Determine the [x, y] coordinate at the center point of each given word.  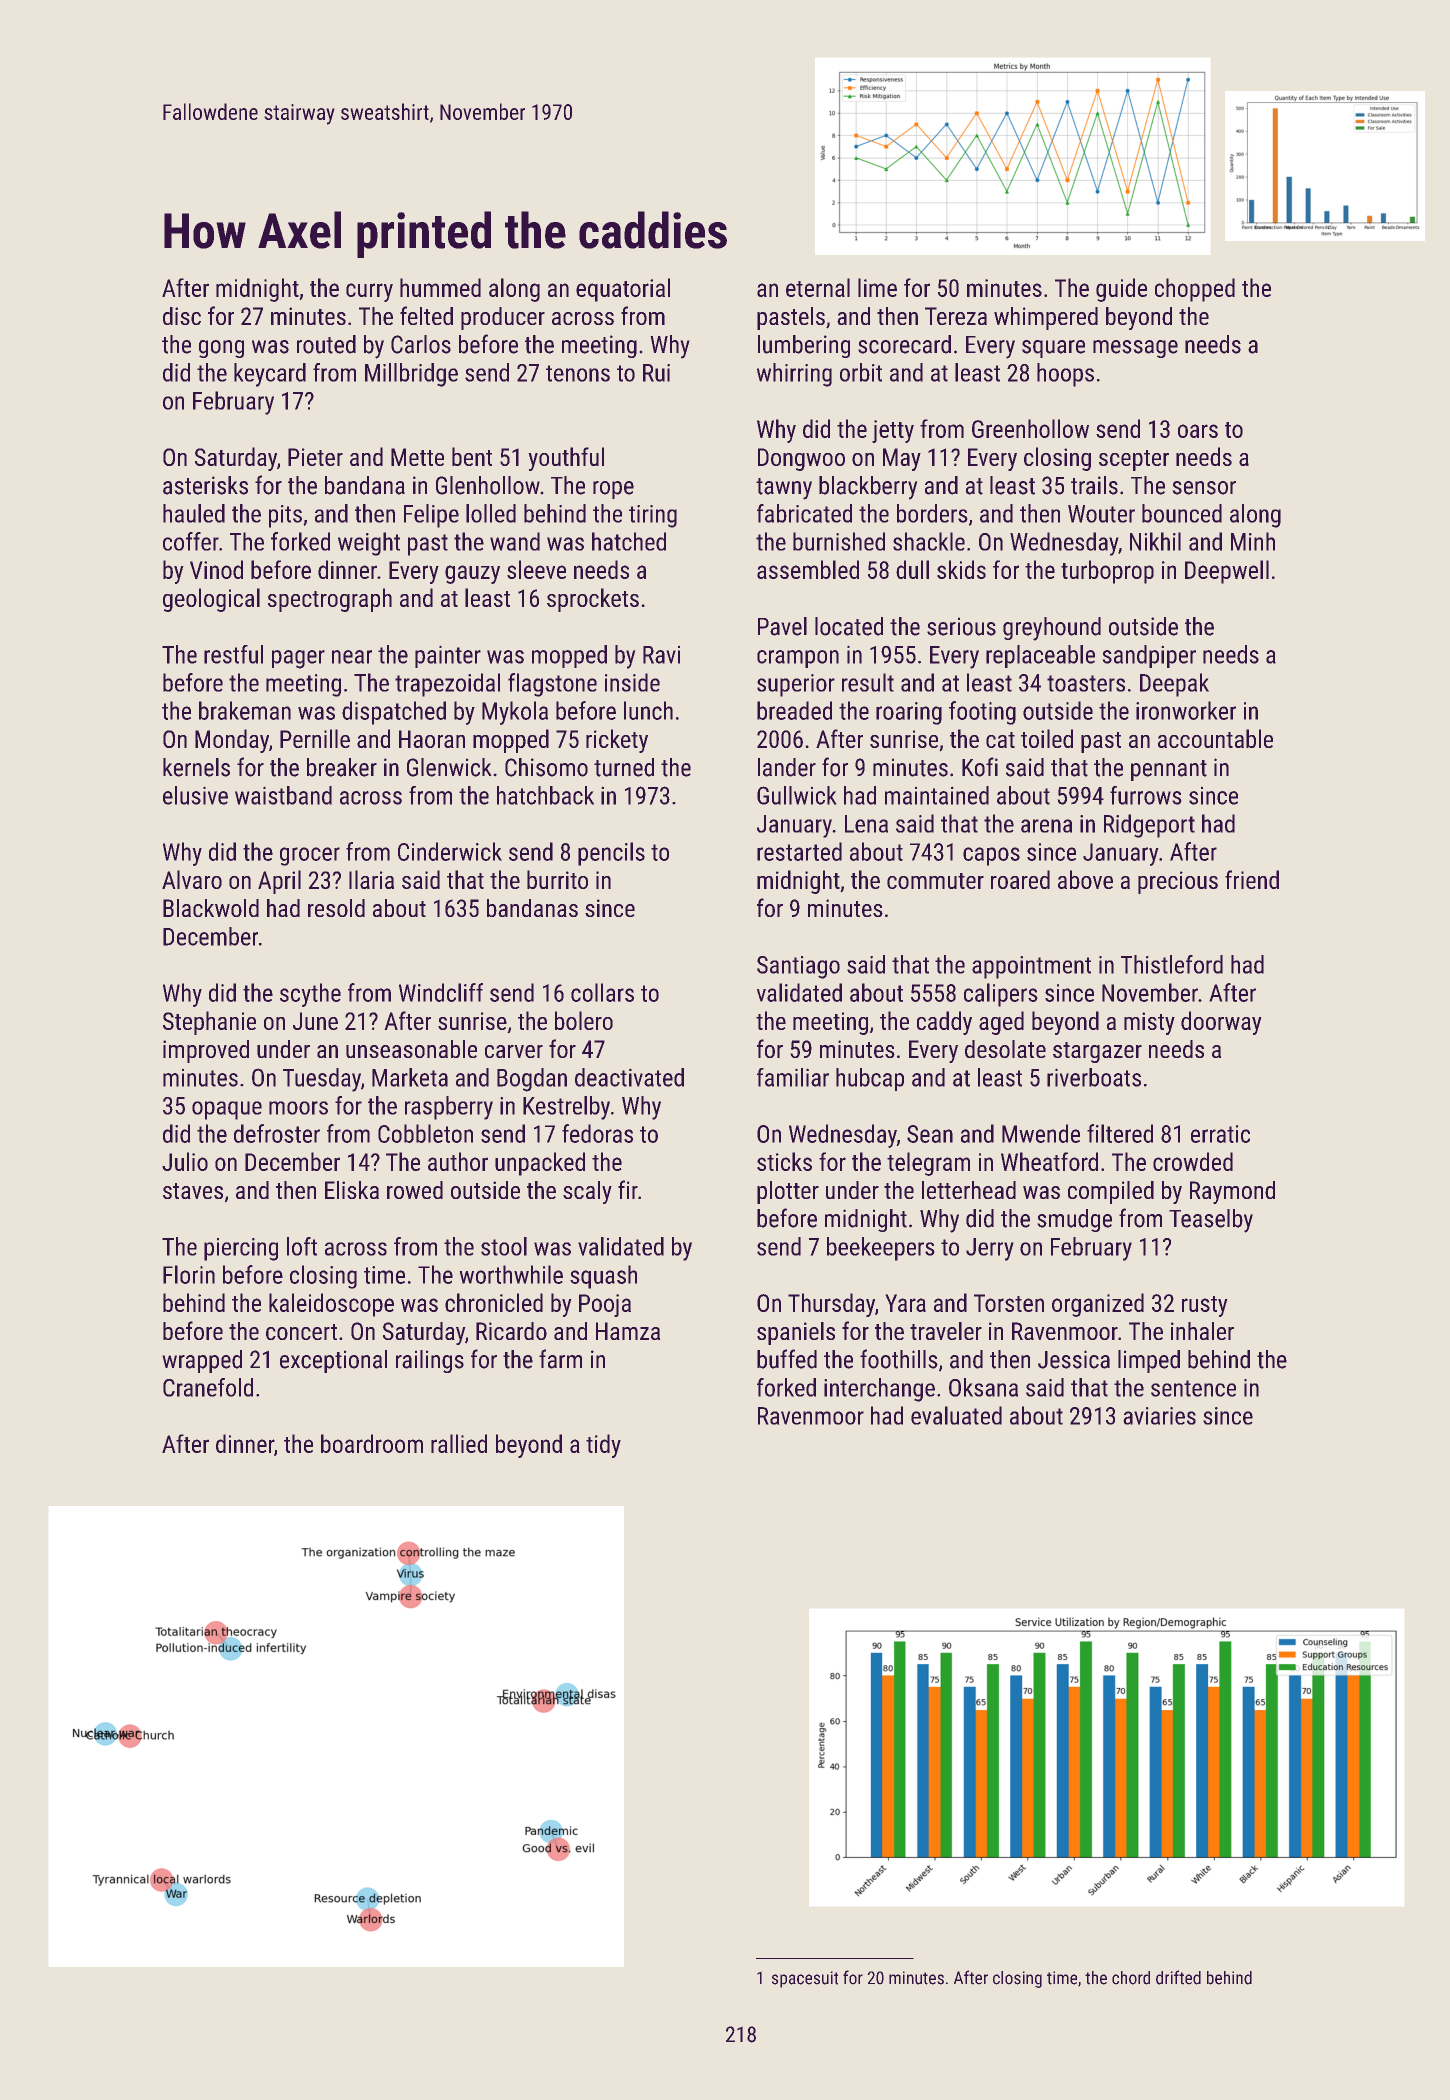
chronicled [494, 1302]
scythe [310, 995]
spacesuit [805, 1979]
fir [628, 1189]
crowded [1193, 1161]
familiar [793, 1077]
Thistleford [1172, 964]
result [868, 682]
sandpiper [1149, 656]
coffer [191, 541]
